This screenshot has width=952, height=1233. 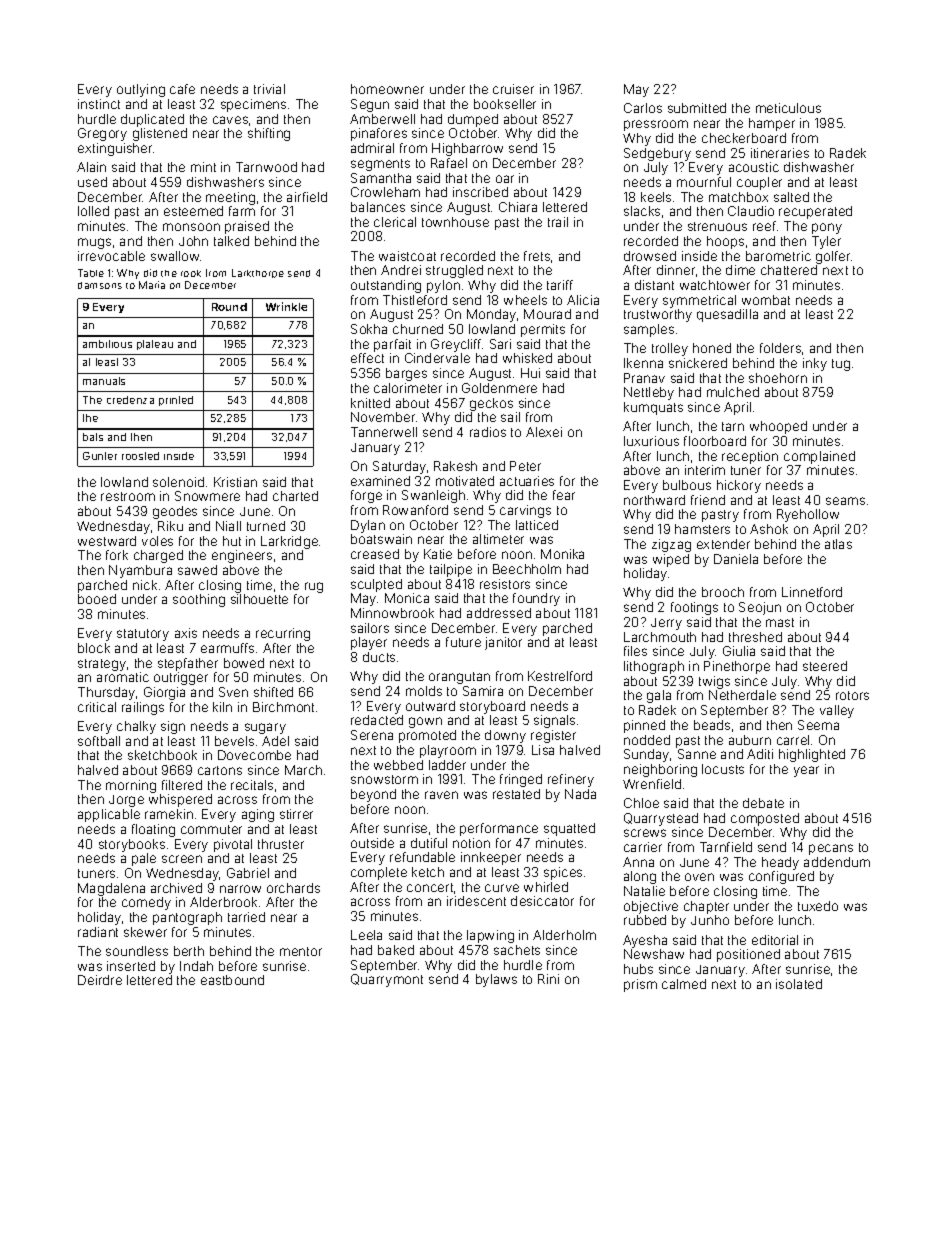 What do you see at coordinates (837, 862) in the screenshot?
I see `addendum` at bounding box center [837, 862].
